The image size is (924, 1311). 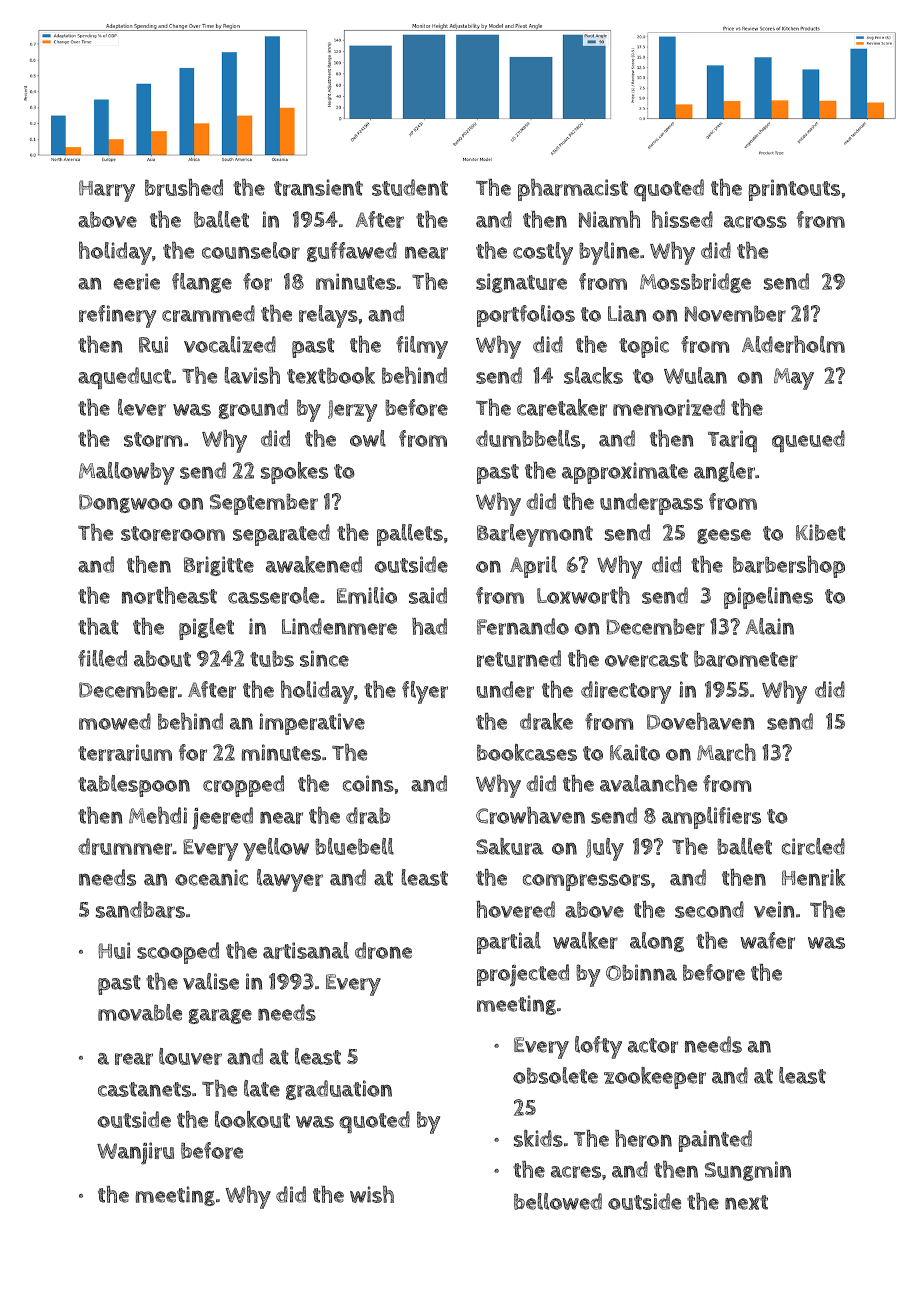 I want to click on transient, so click(x=318, y=187).
